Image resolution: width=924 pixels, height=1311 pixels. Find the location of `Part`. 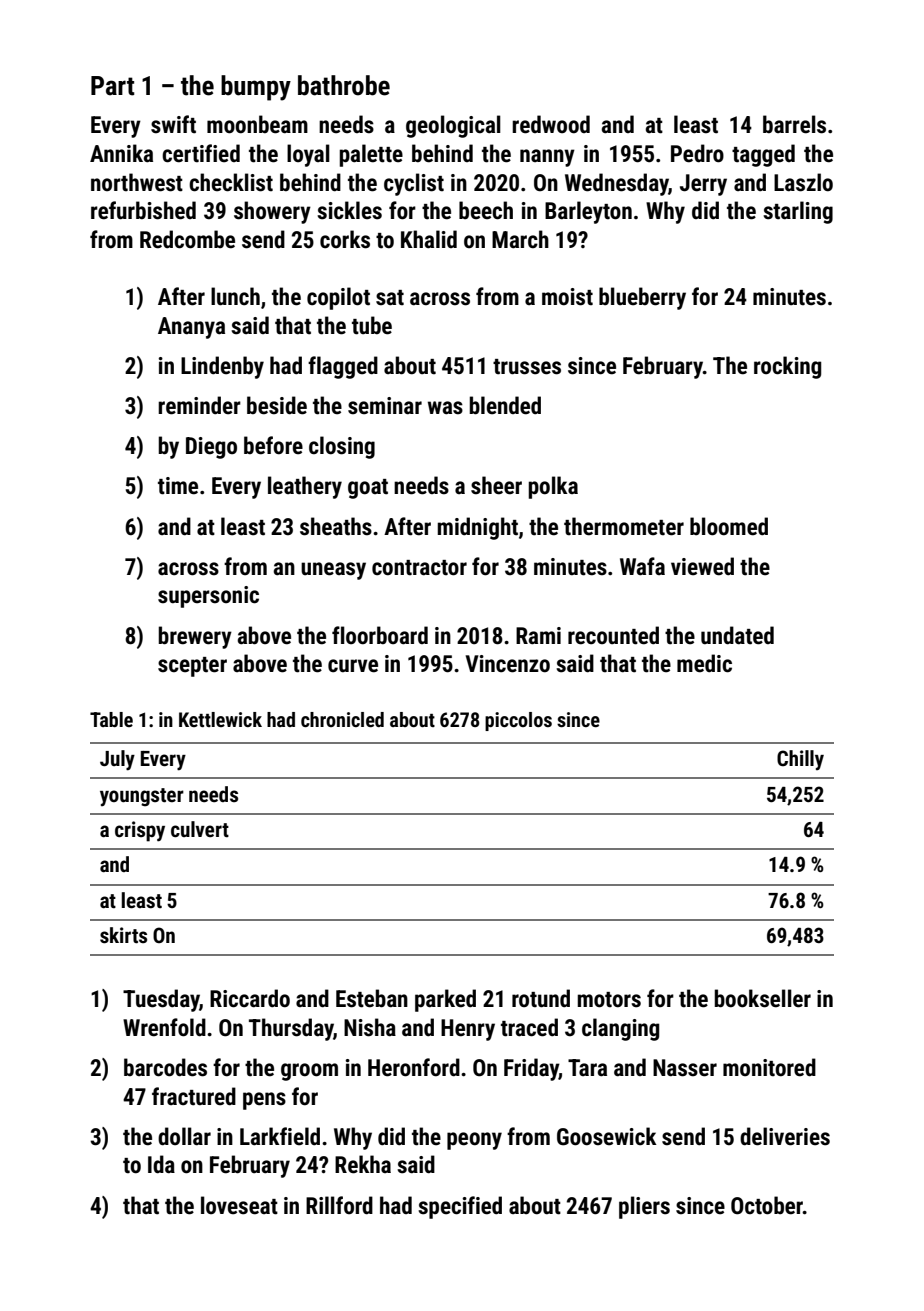

Part is located at coordinates (113, 86).
